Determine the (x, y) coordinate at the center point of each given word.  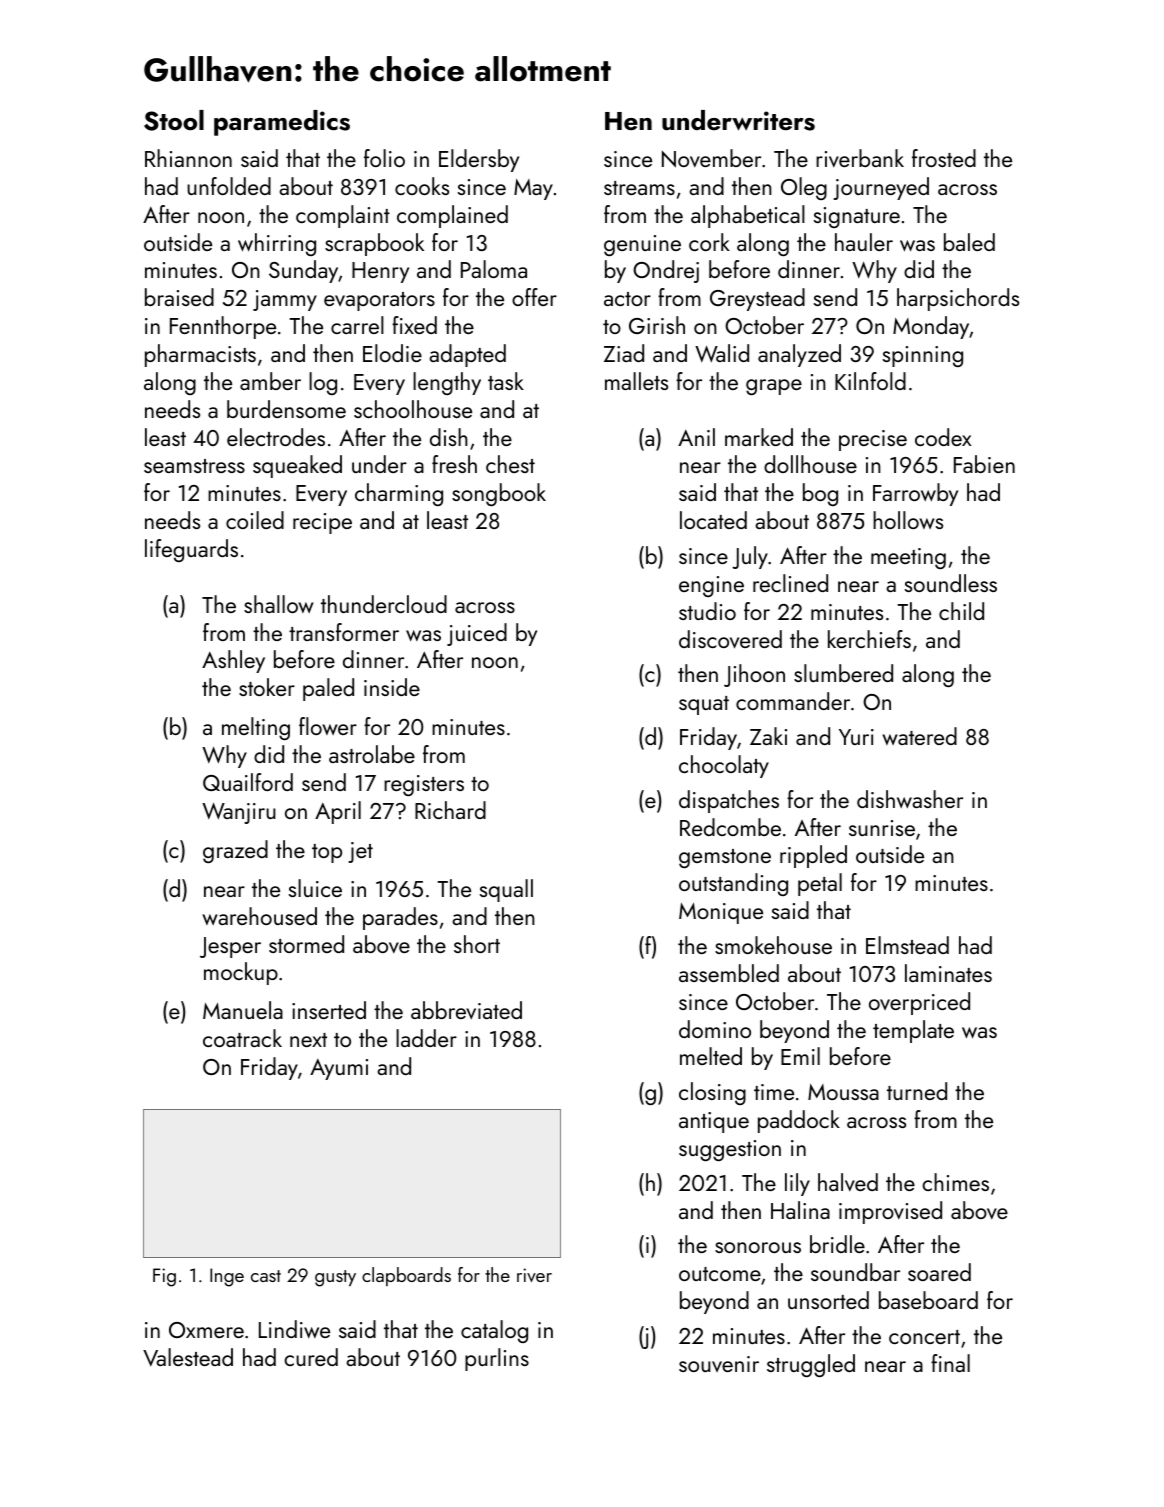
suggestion (730, 1150)
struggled (811, 1365)
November (711, 158)
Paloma (494, 269)
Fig (164, 1277)
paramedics (282, 123)
